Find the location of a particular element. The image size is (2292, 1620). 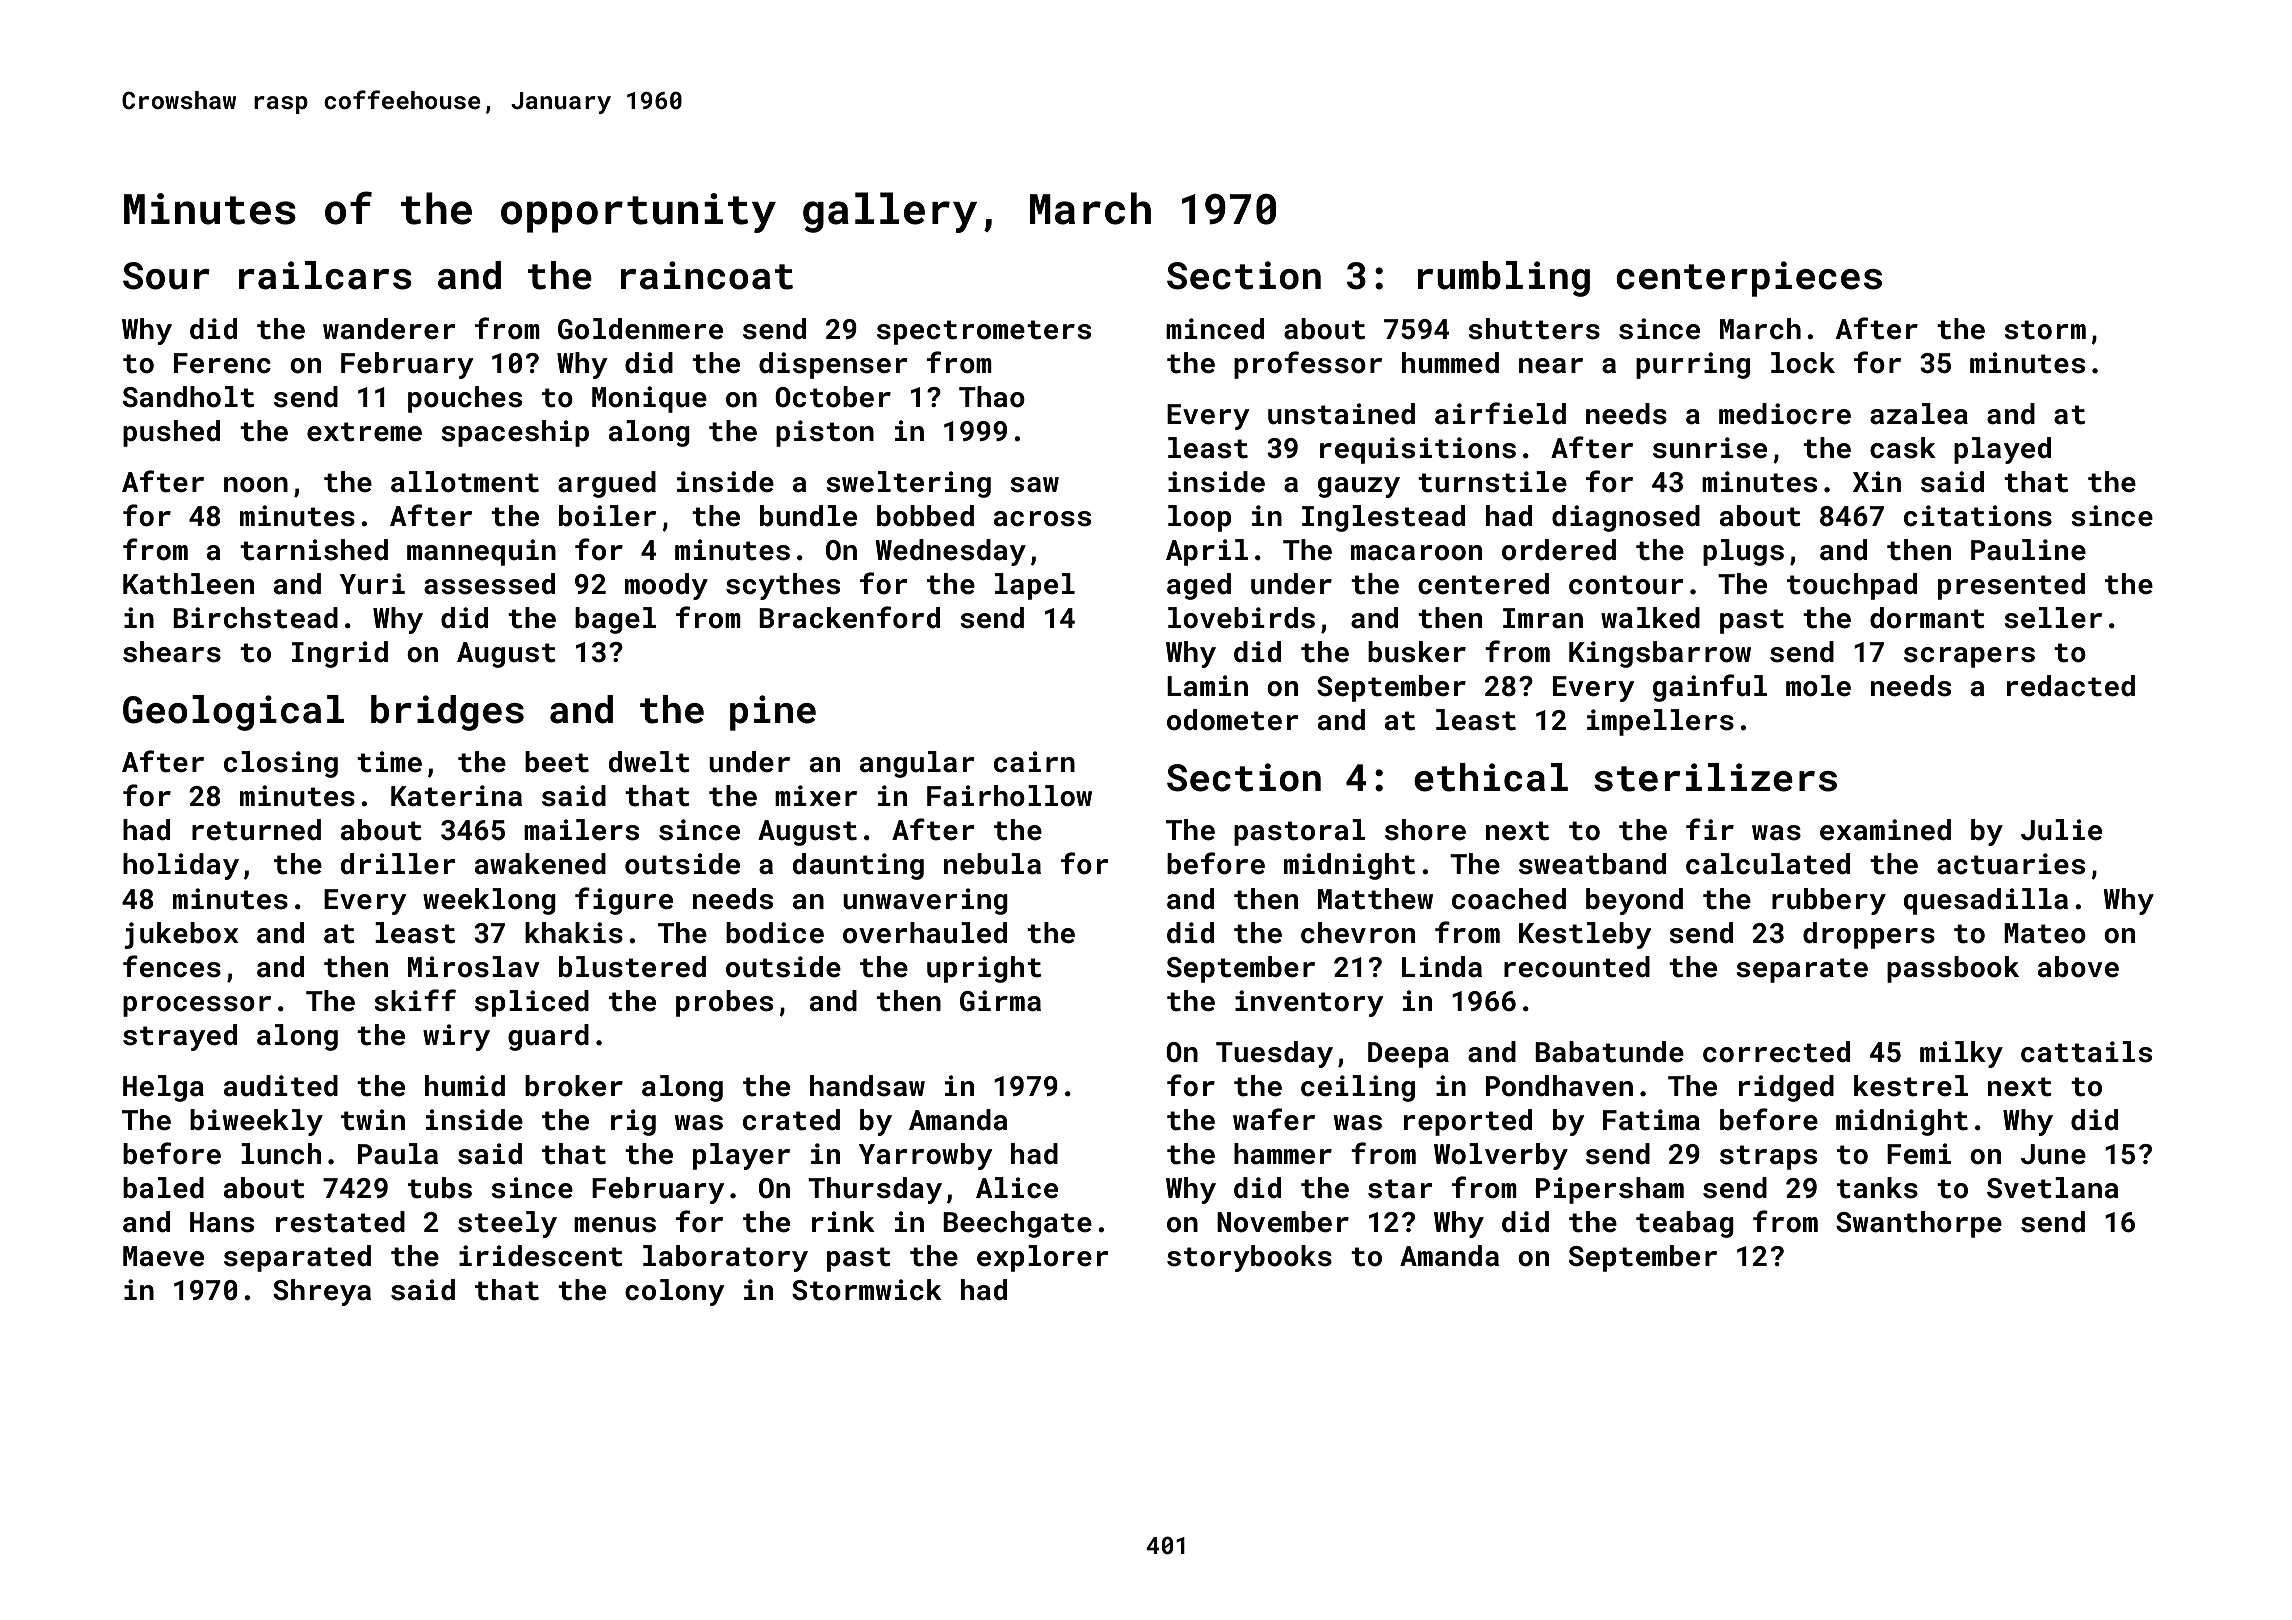

baled is located at coordinates (163, 1188).
